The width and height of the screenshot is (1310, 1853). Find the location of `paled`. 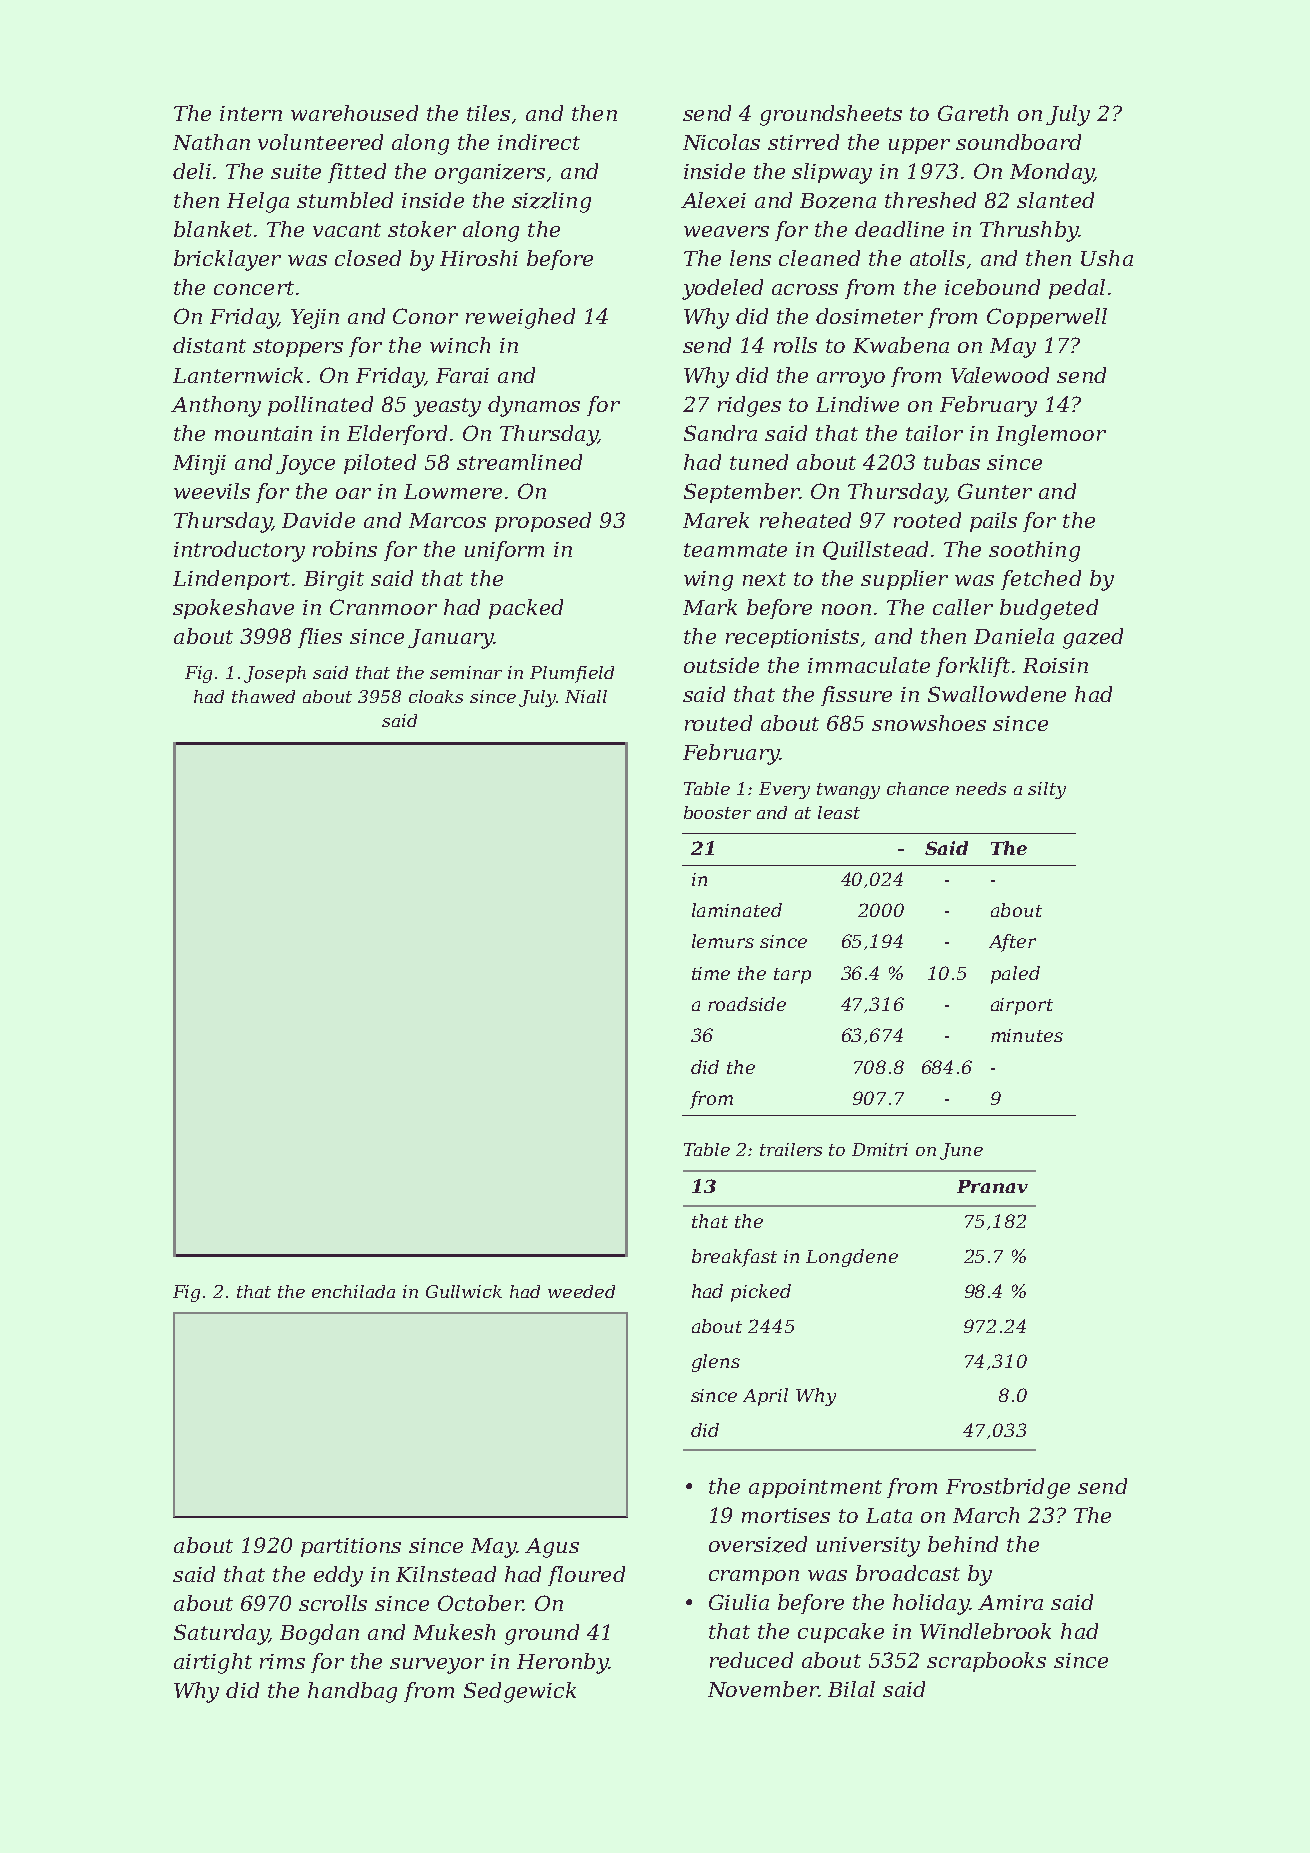

paled is located at coordinates (1015, 975).
